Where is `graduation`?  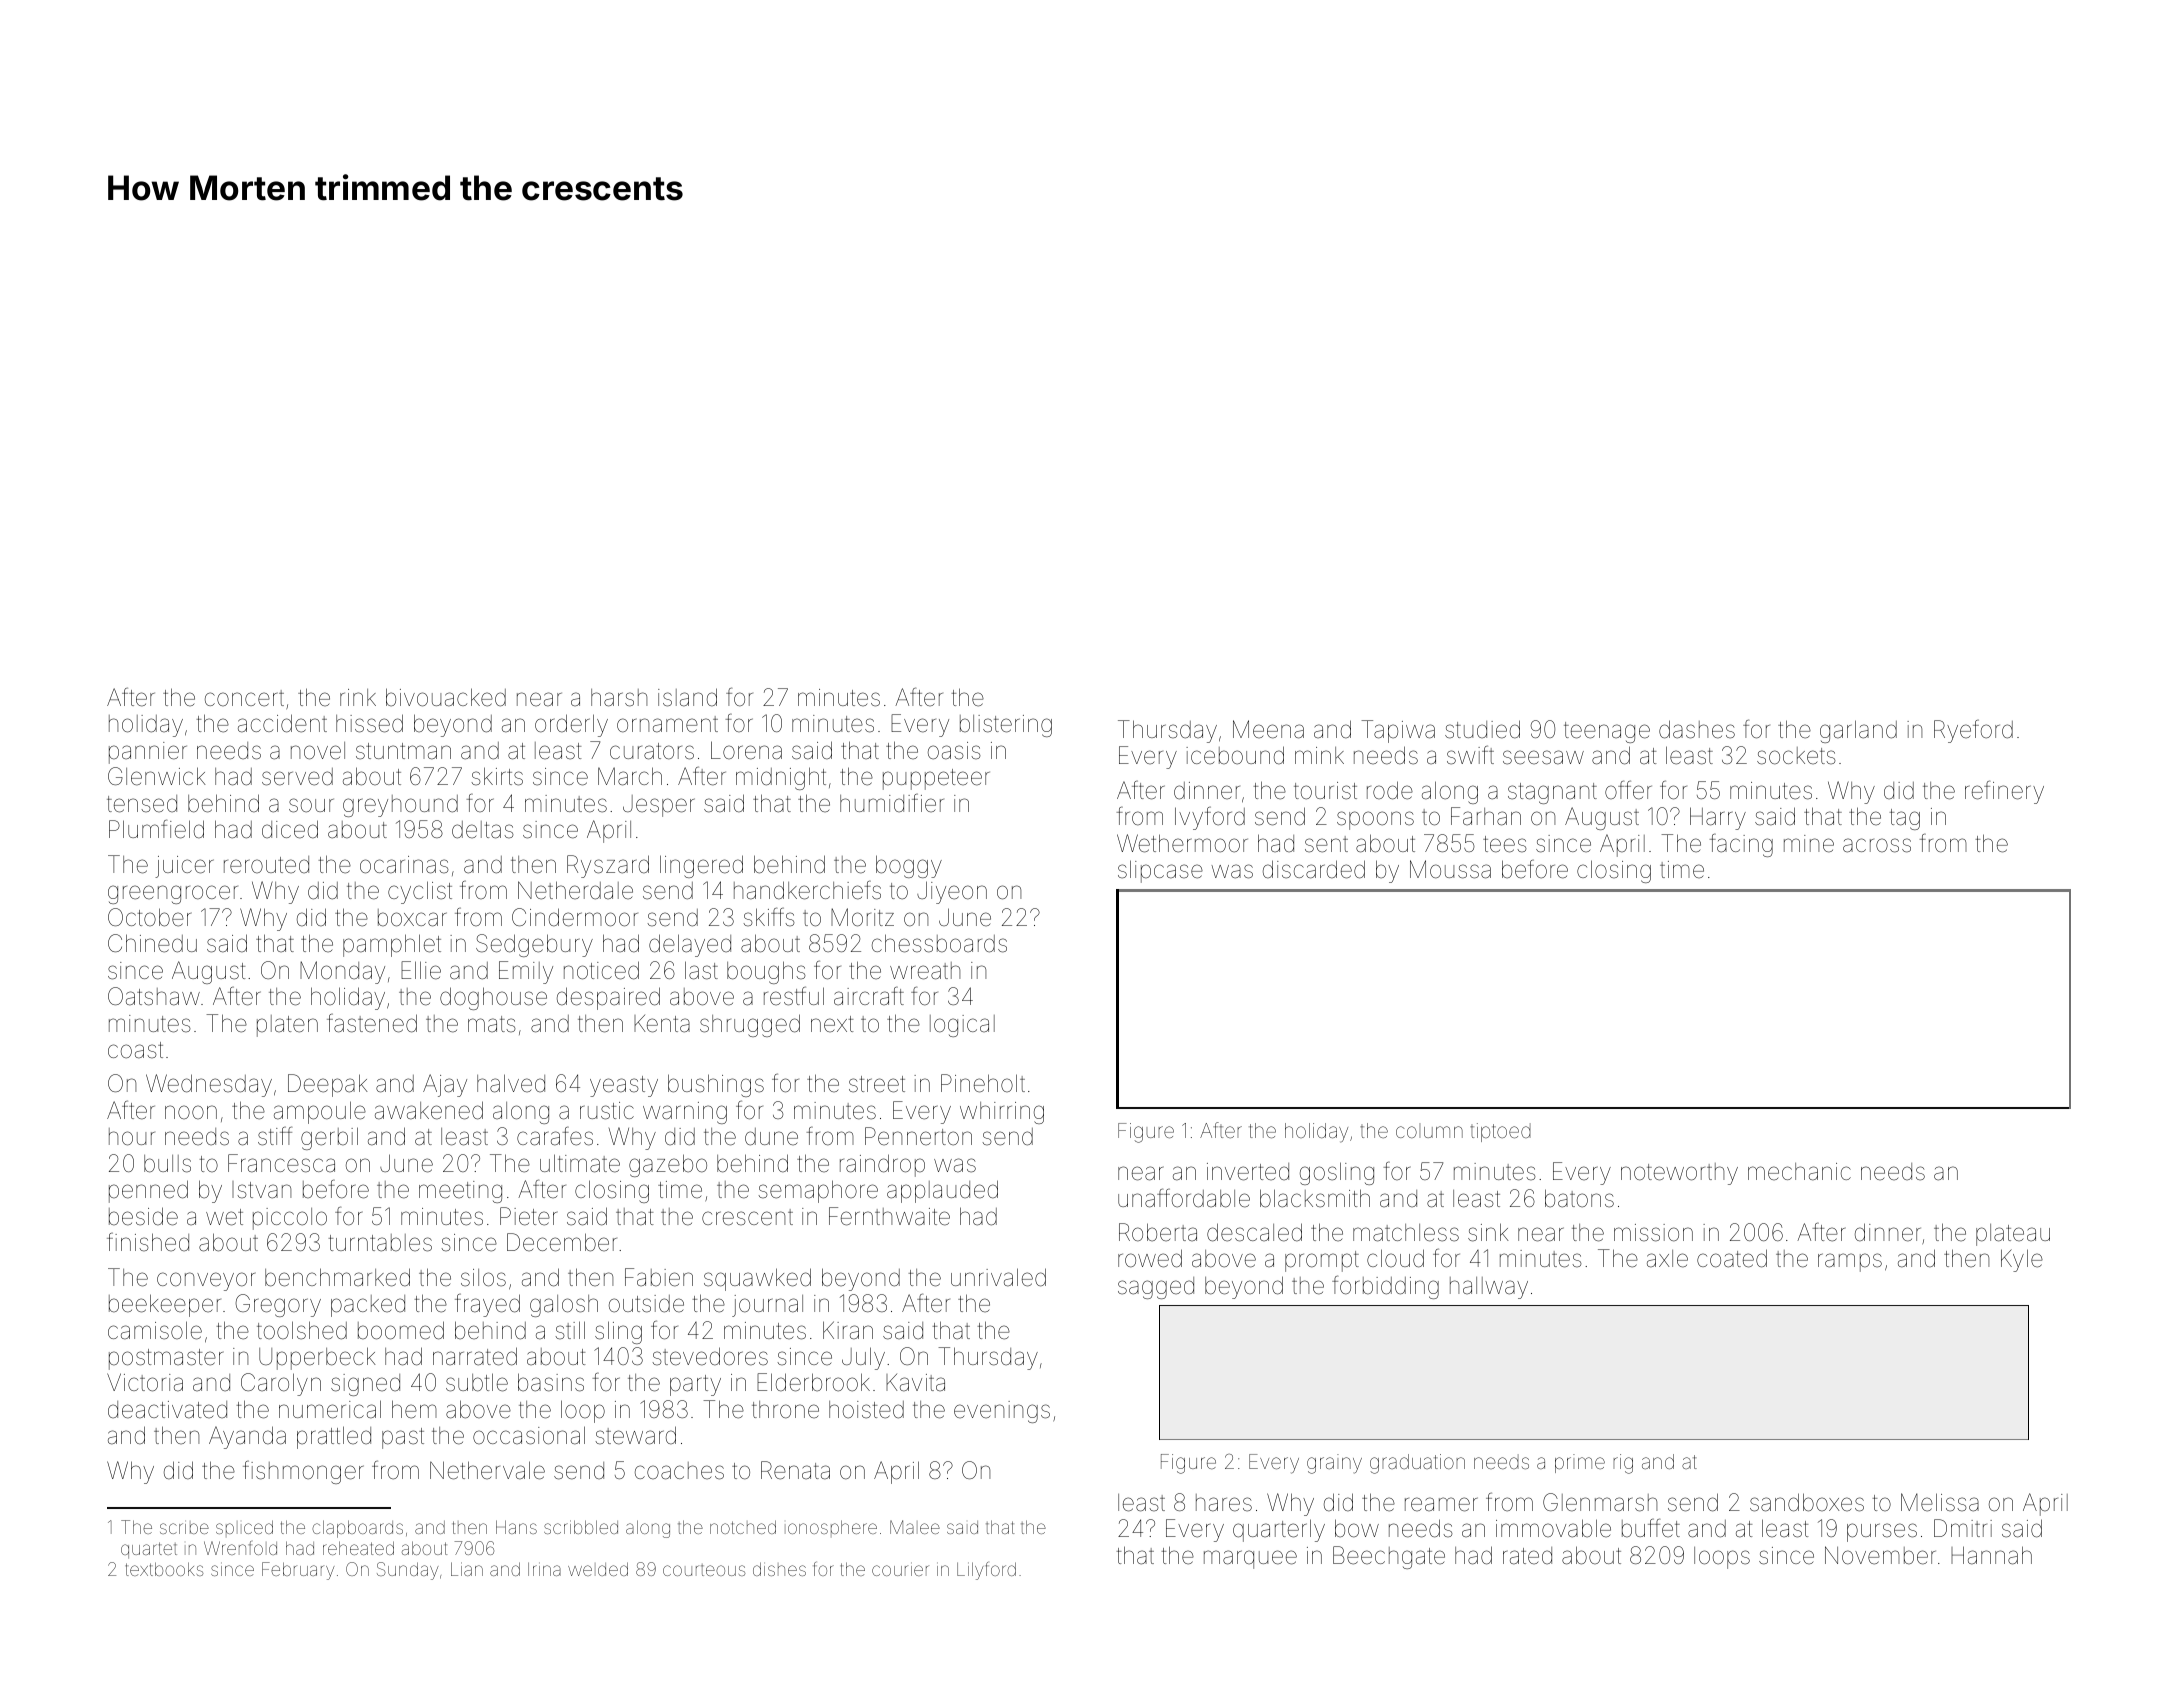 graduation is located at coordinates (1417, 1464).
